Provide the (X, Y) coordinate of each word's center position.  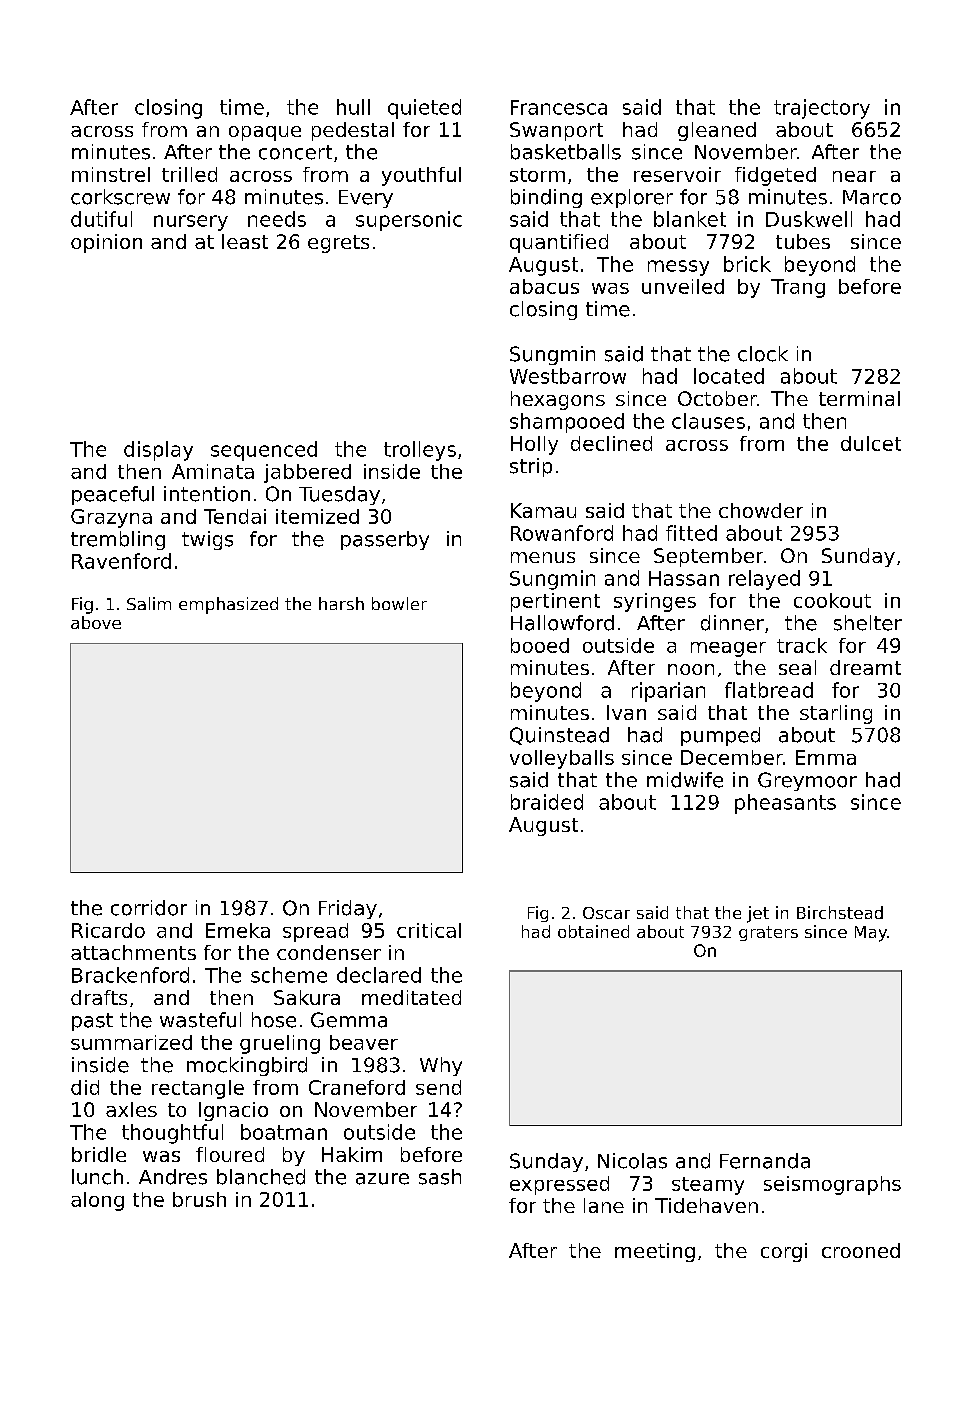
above (96, 622)
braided (547, 802)
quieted (424, 109)
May (871, 934)
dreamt (865, 667)
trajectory (822, 109)
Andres (173, 1177)
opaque (265, 133)
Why (441, 1066)
